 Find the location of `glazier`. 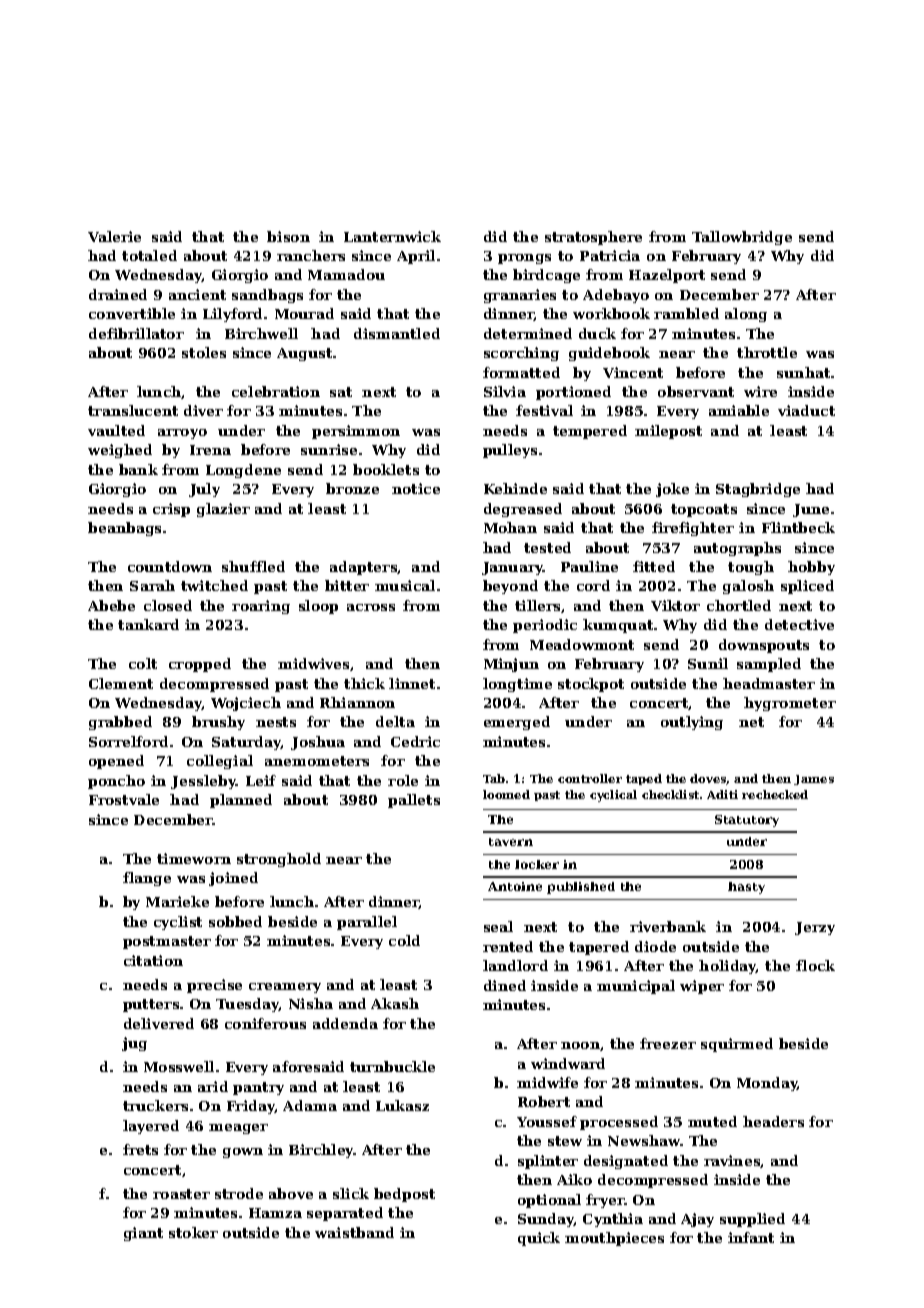

glazier is located at coordinates (223, 510).
